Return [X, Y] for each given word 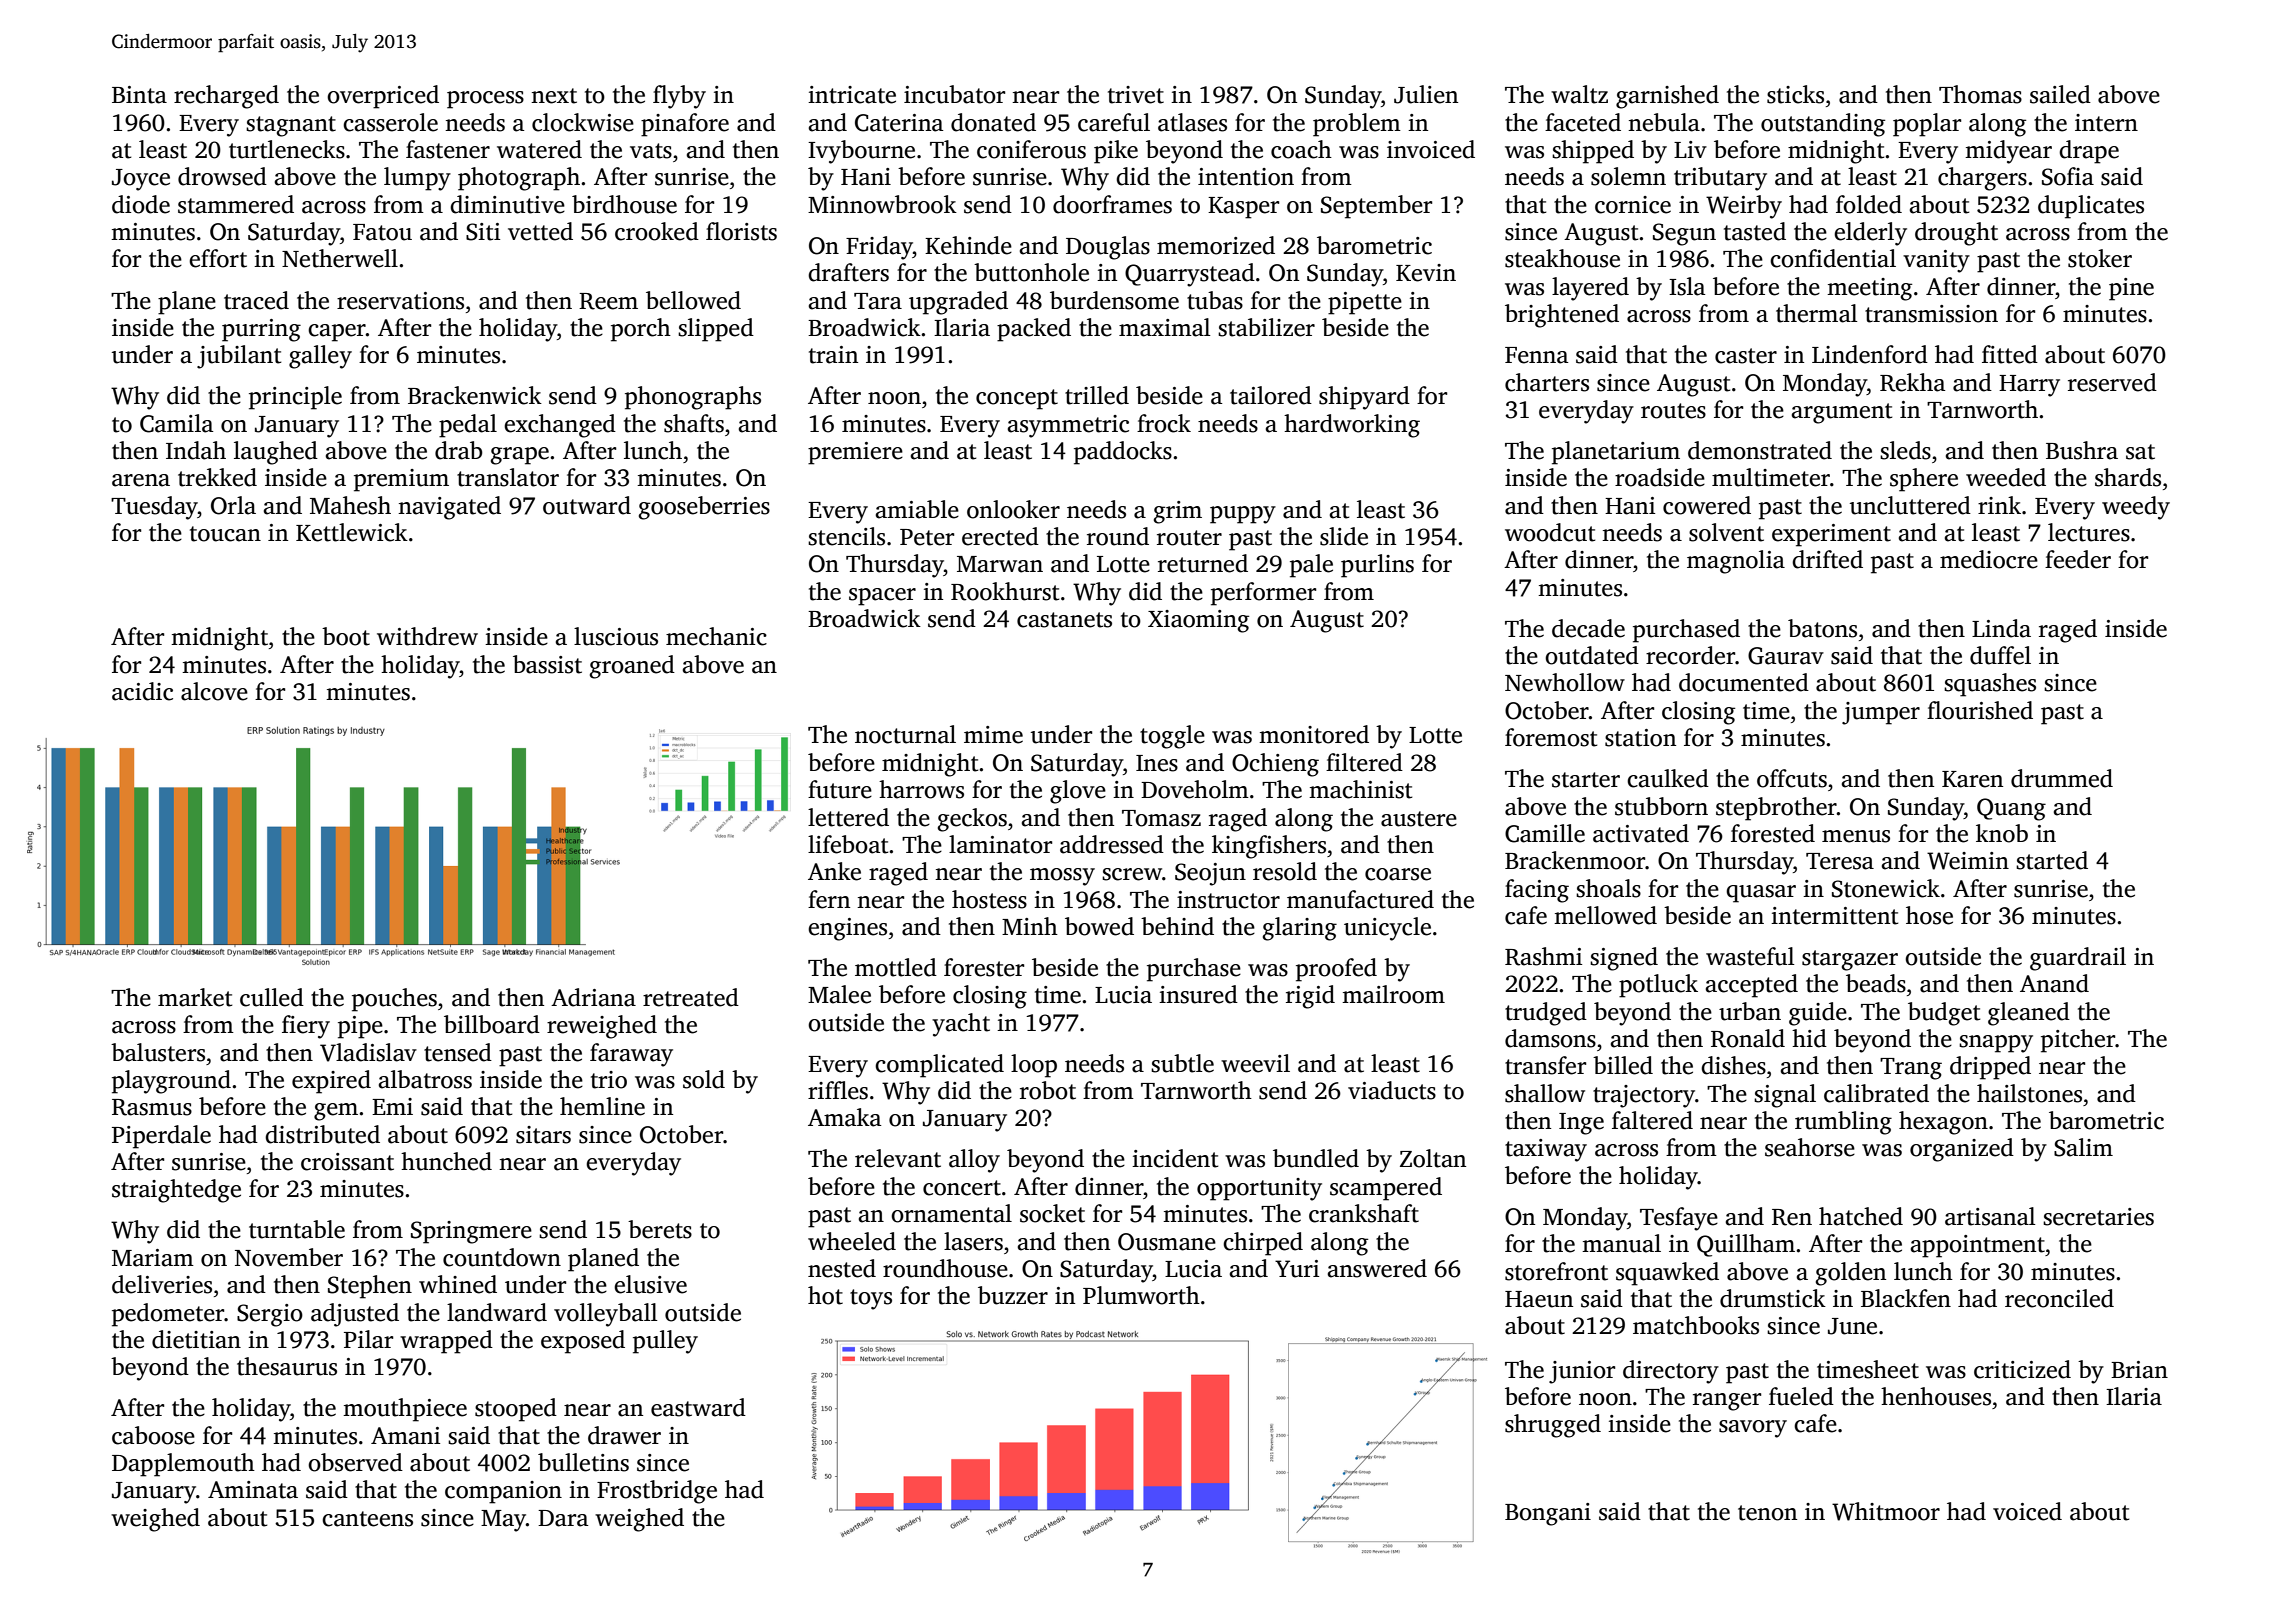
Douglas [1108, 248]
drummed [2062, 778]
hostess [989, 899]
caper [337, 333]
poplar [1927, 125]
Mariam [153, 1258]
